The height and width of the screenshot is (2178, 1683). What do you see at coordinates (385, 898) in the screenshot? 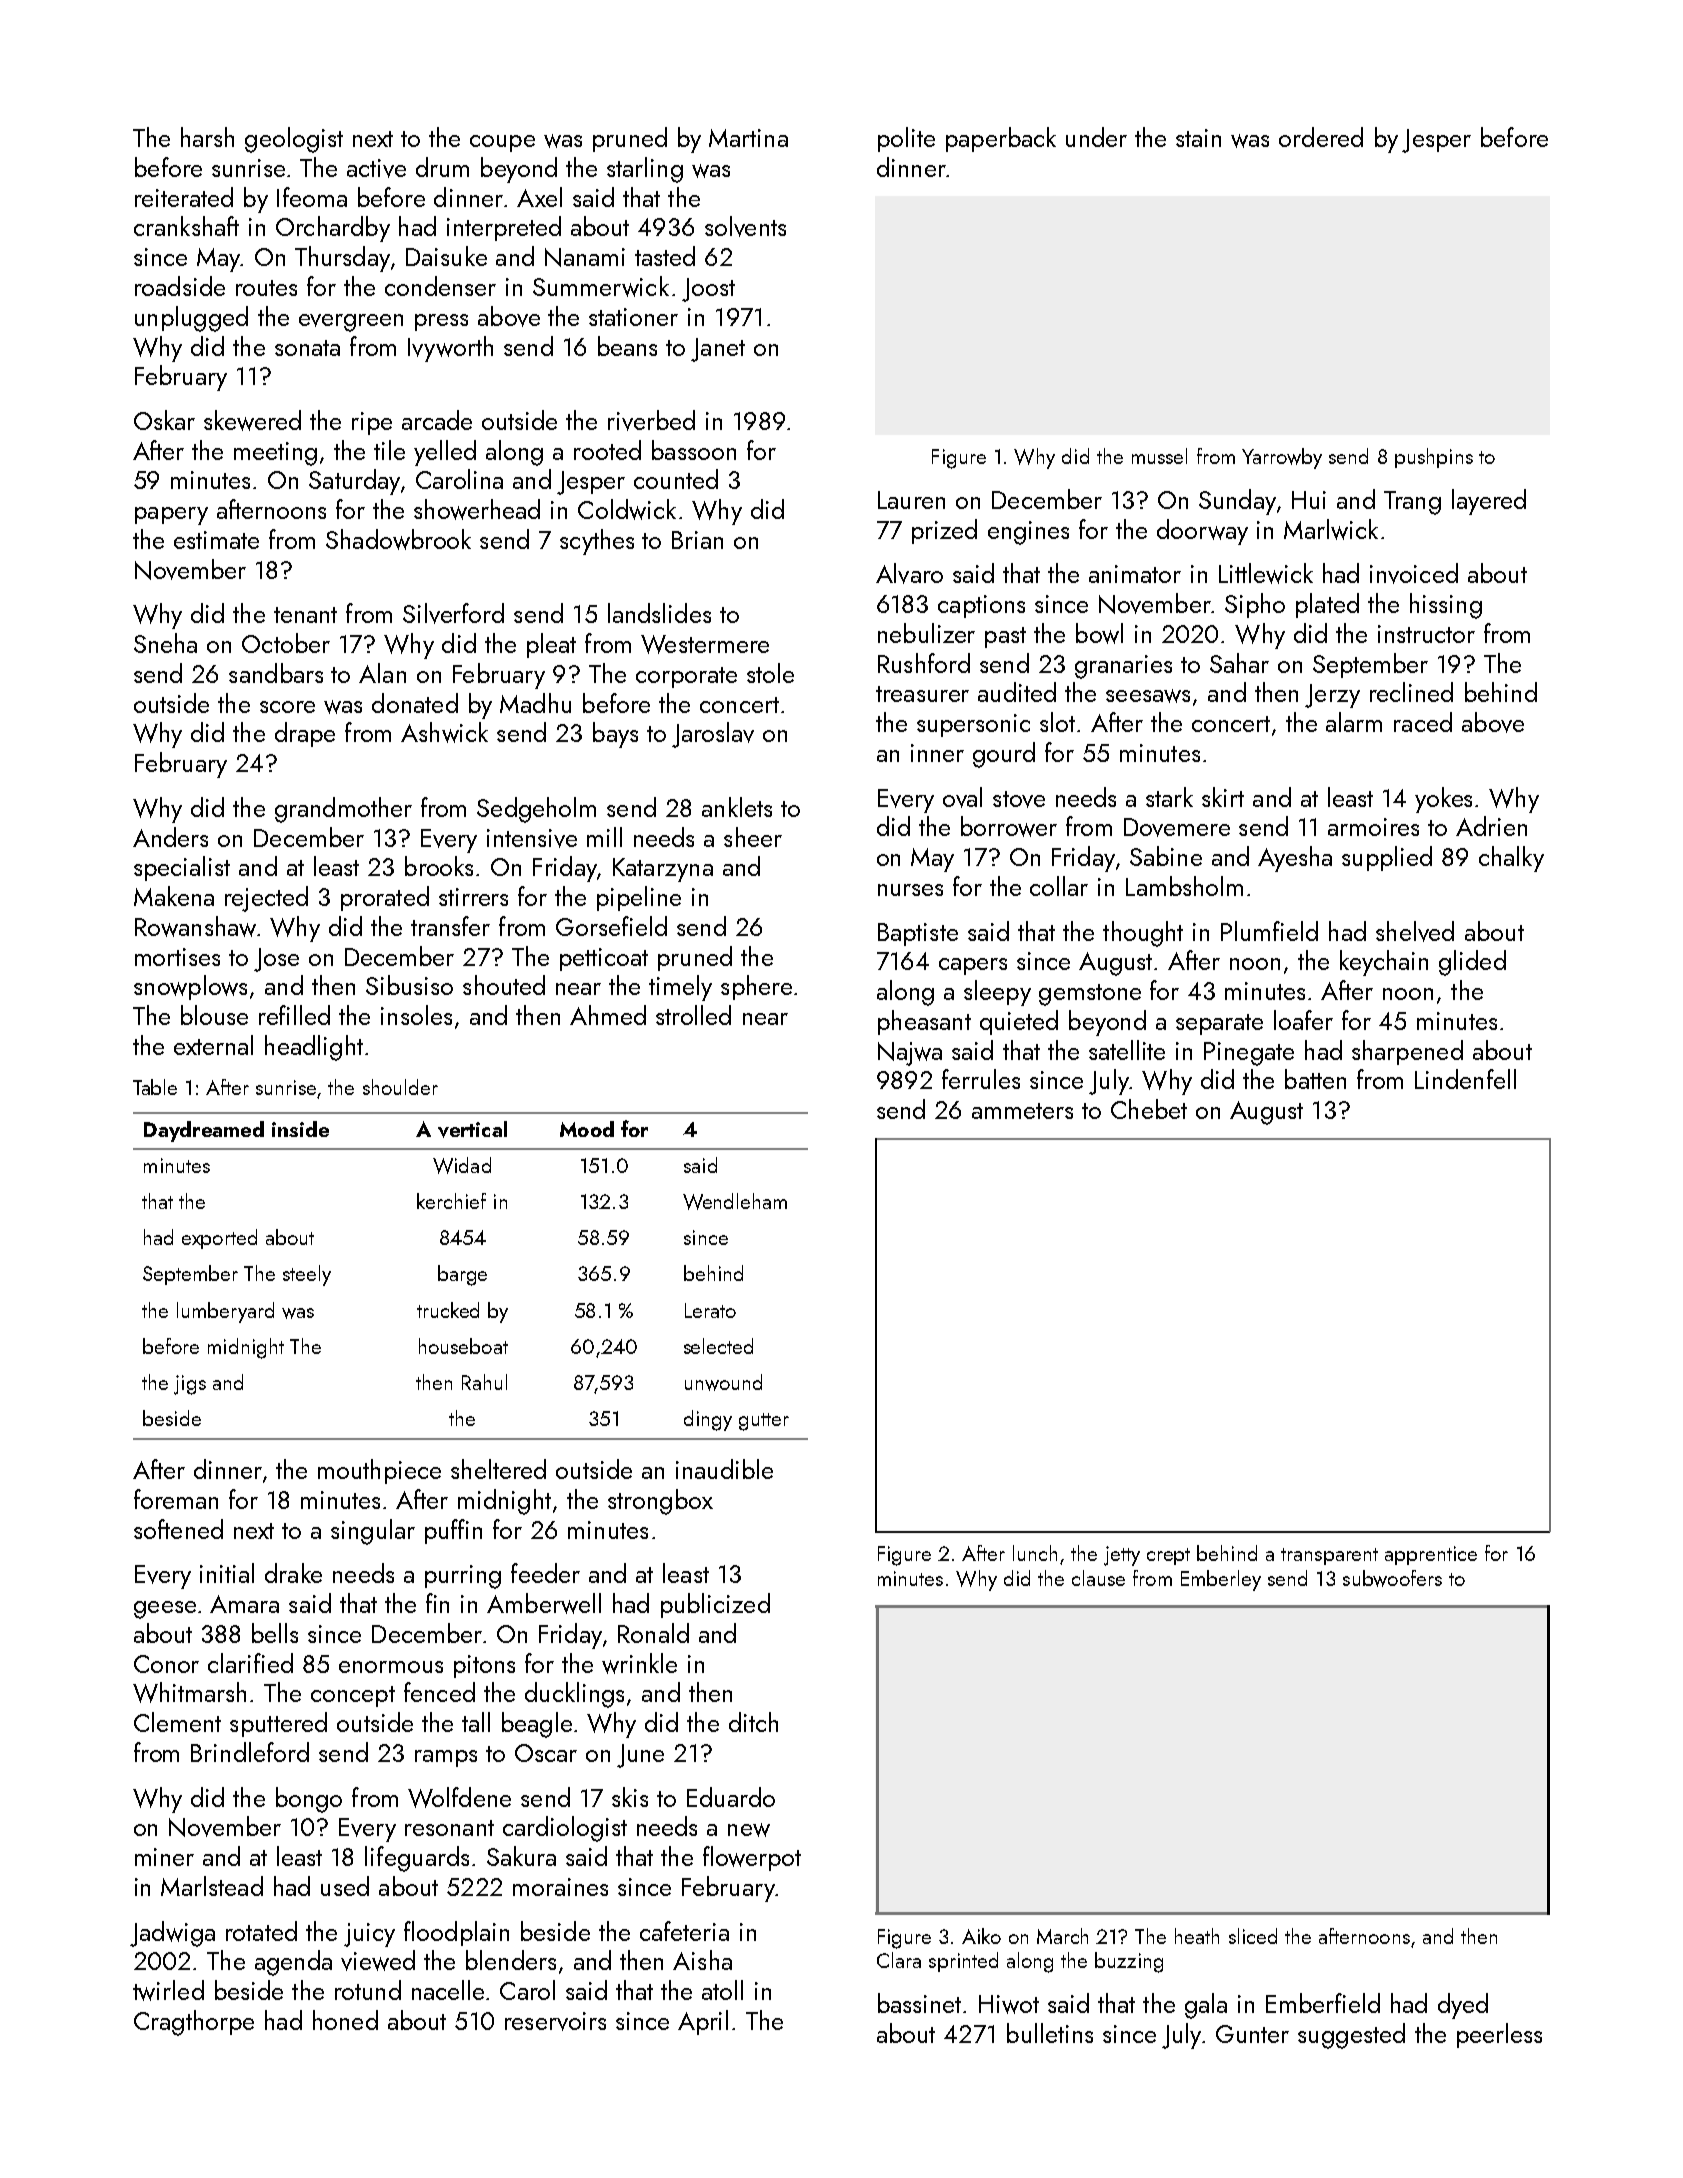
I see `prorated` at bounding box center [385, 898].
